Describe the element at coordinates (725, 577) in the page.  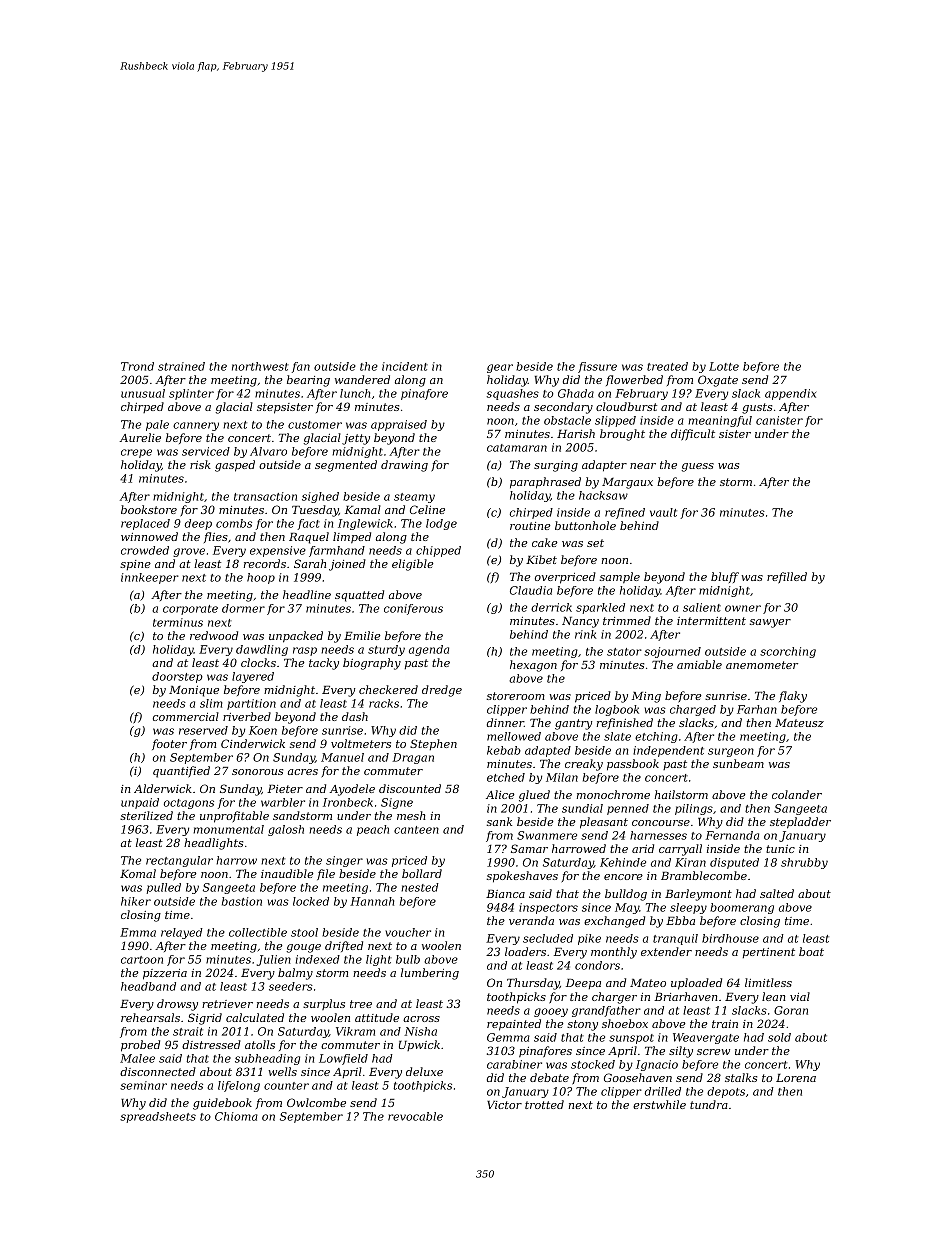
I see `bluff` at that location.
